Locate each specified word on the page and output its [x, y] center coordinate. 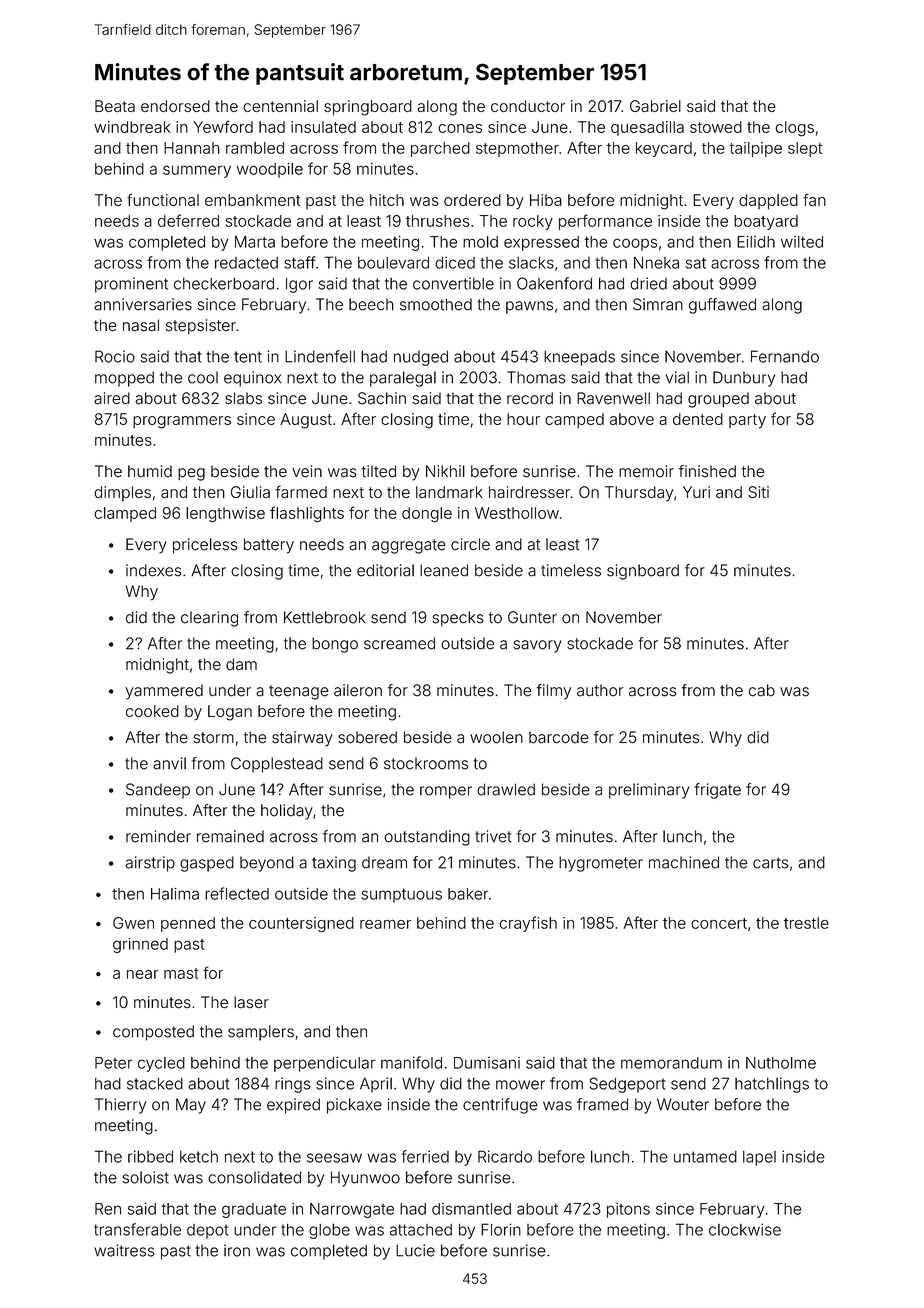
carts [770, 863]
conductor [528, 106]
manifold [411, 1062]
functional [163, 199]
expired [293, 1106]
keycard [664, 149]
